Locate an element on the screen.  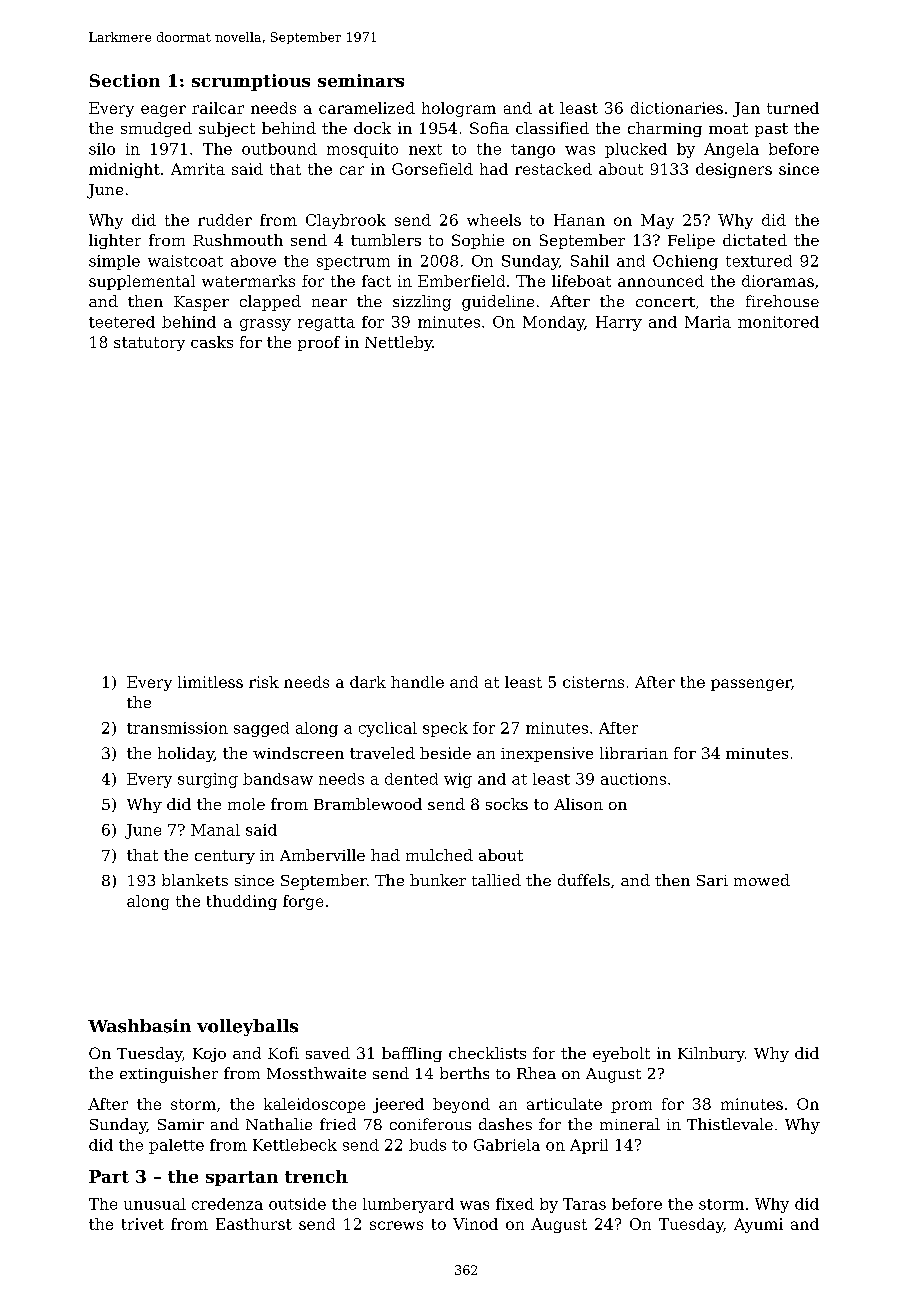
passenger is located at coordinates (751, 685).
